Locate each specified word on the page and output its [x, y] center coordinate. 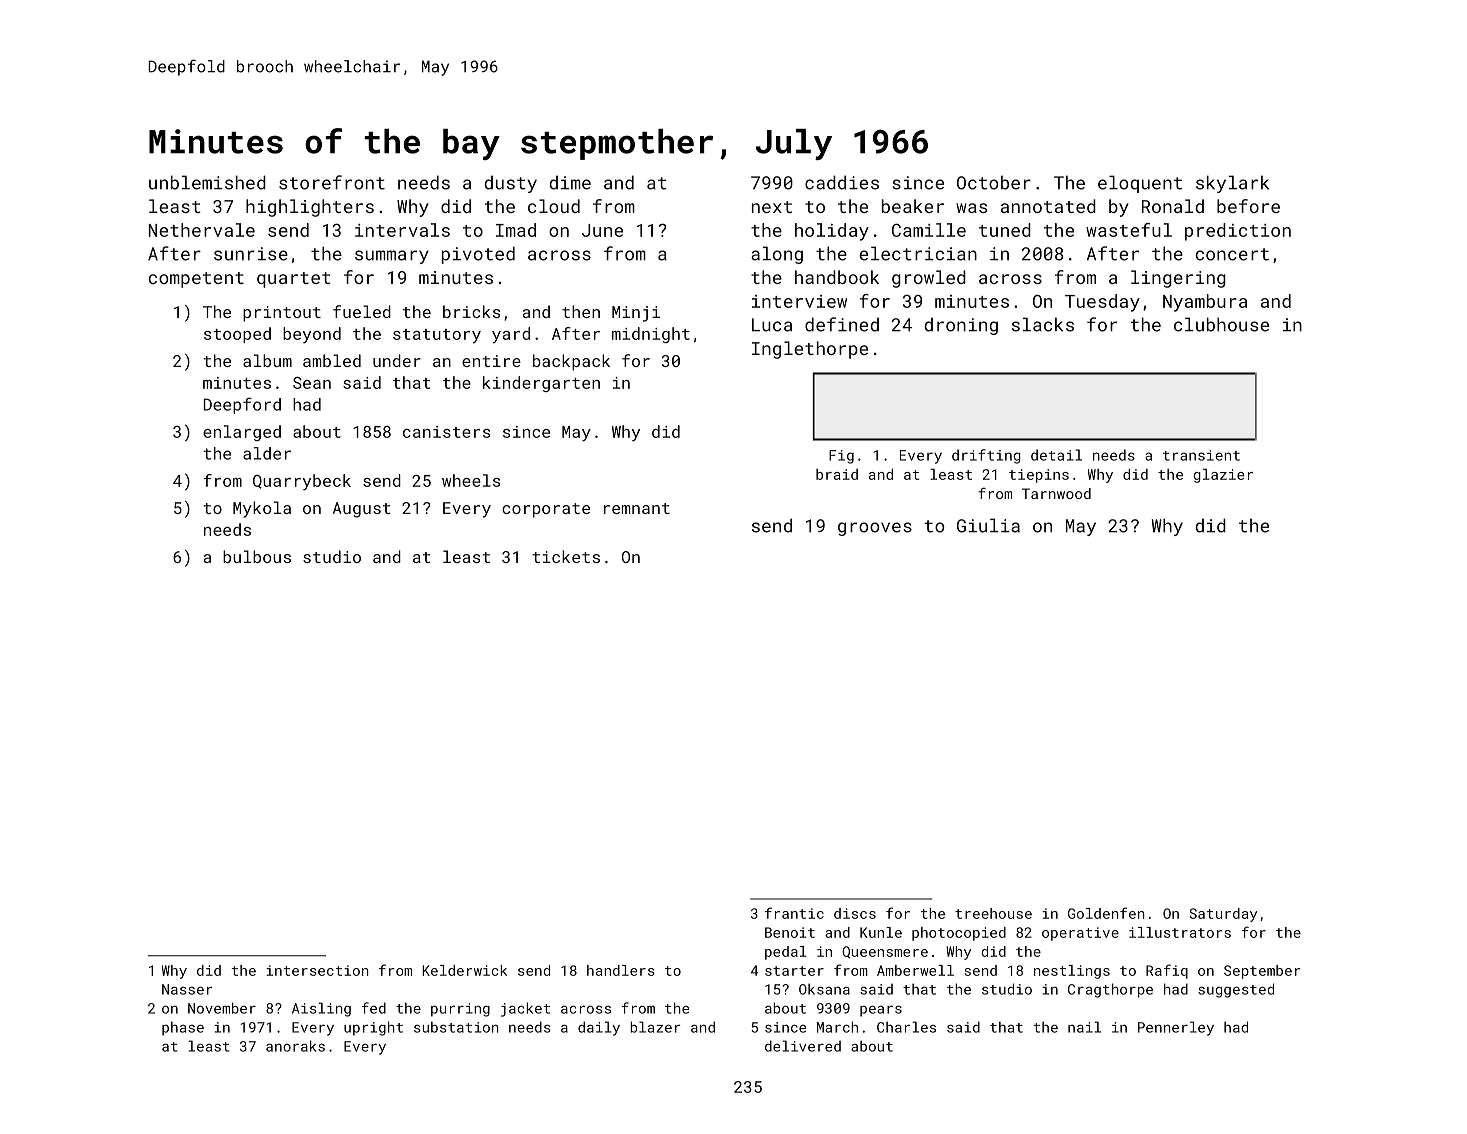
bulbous [257, 556]
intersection [317, 970]
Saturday [1223, 915]
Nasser [187, 989]
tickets [566, 556]
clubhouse [1221, 324]
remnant [637, 508]
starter [794, 971]
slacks [1043, 324]
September [1262, 972]
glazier [1223, 476]
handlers [621, 970]
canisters [446, 432]
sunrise [251, 254]
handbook [837, 277]
